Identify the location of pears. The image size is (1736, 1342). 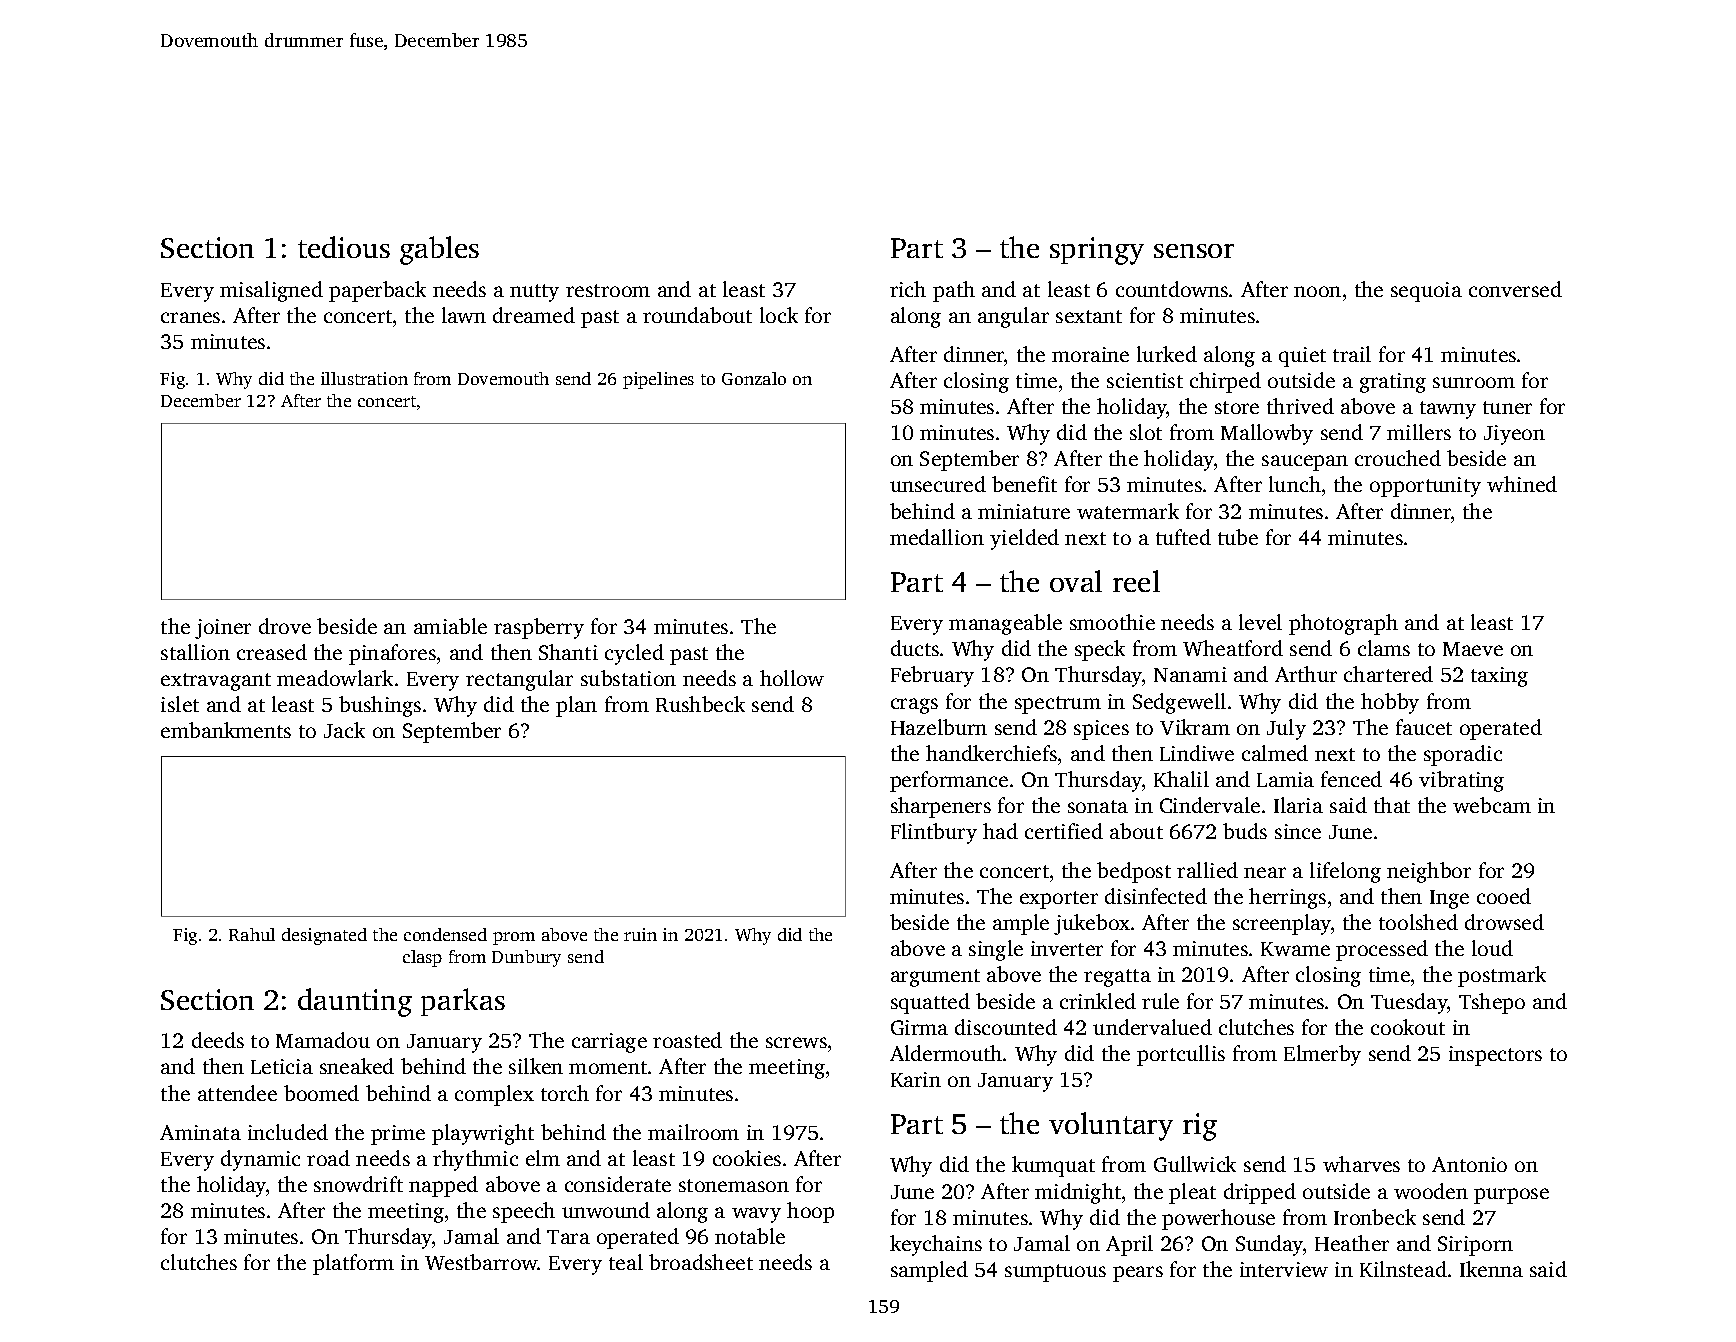
(1138, 1274).
